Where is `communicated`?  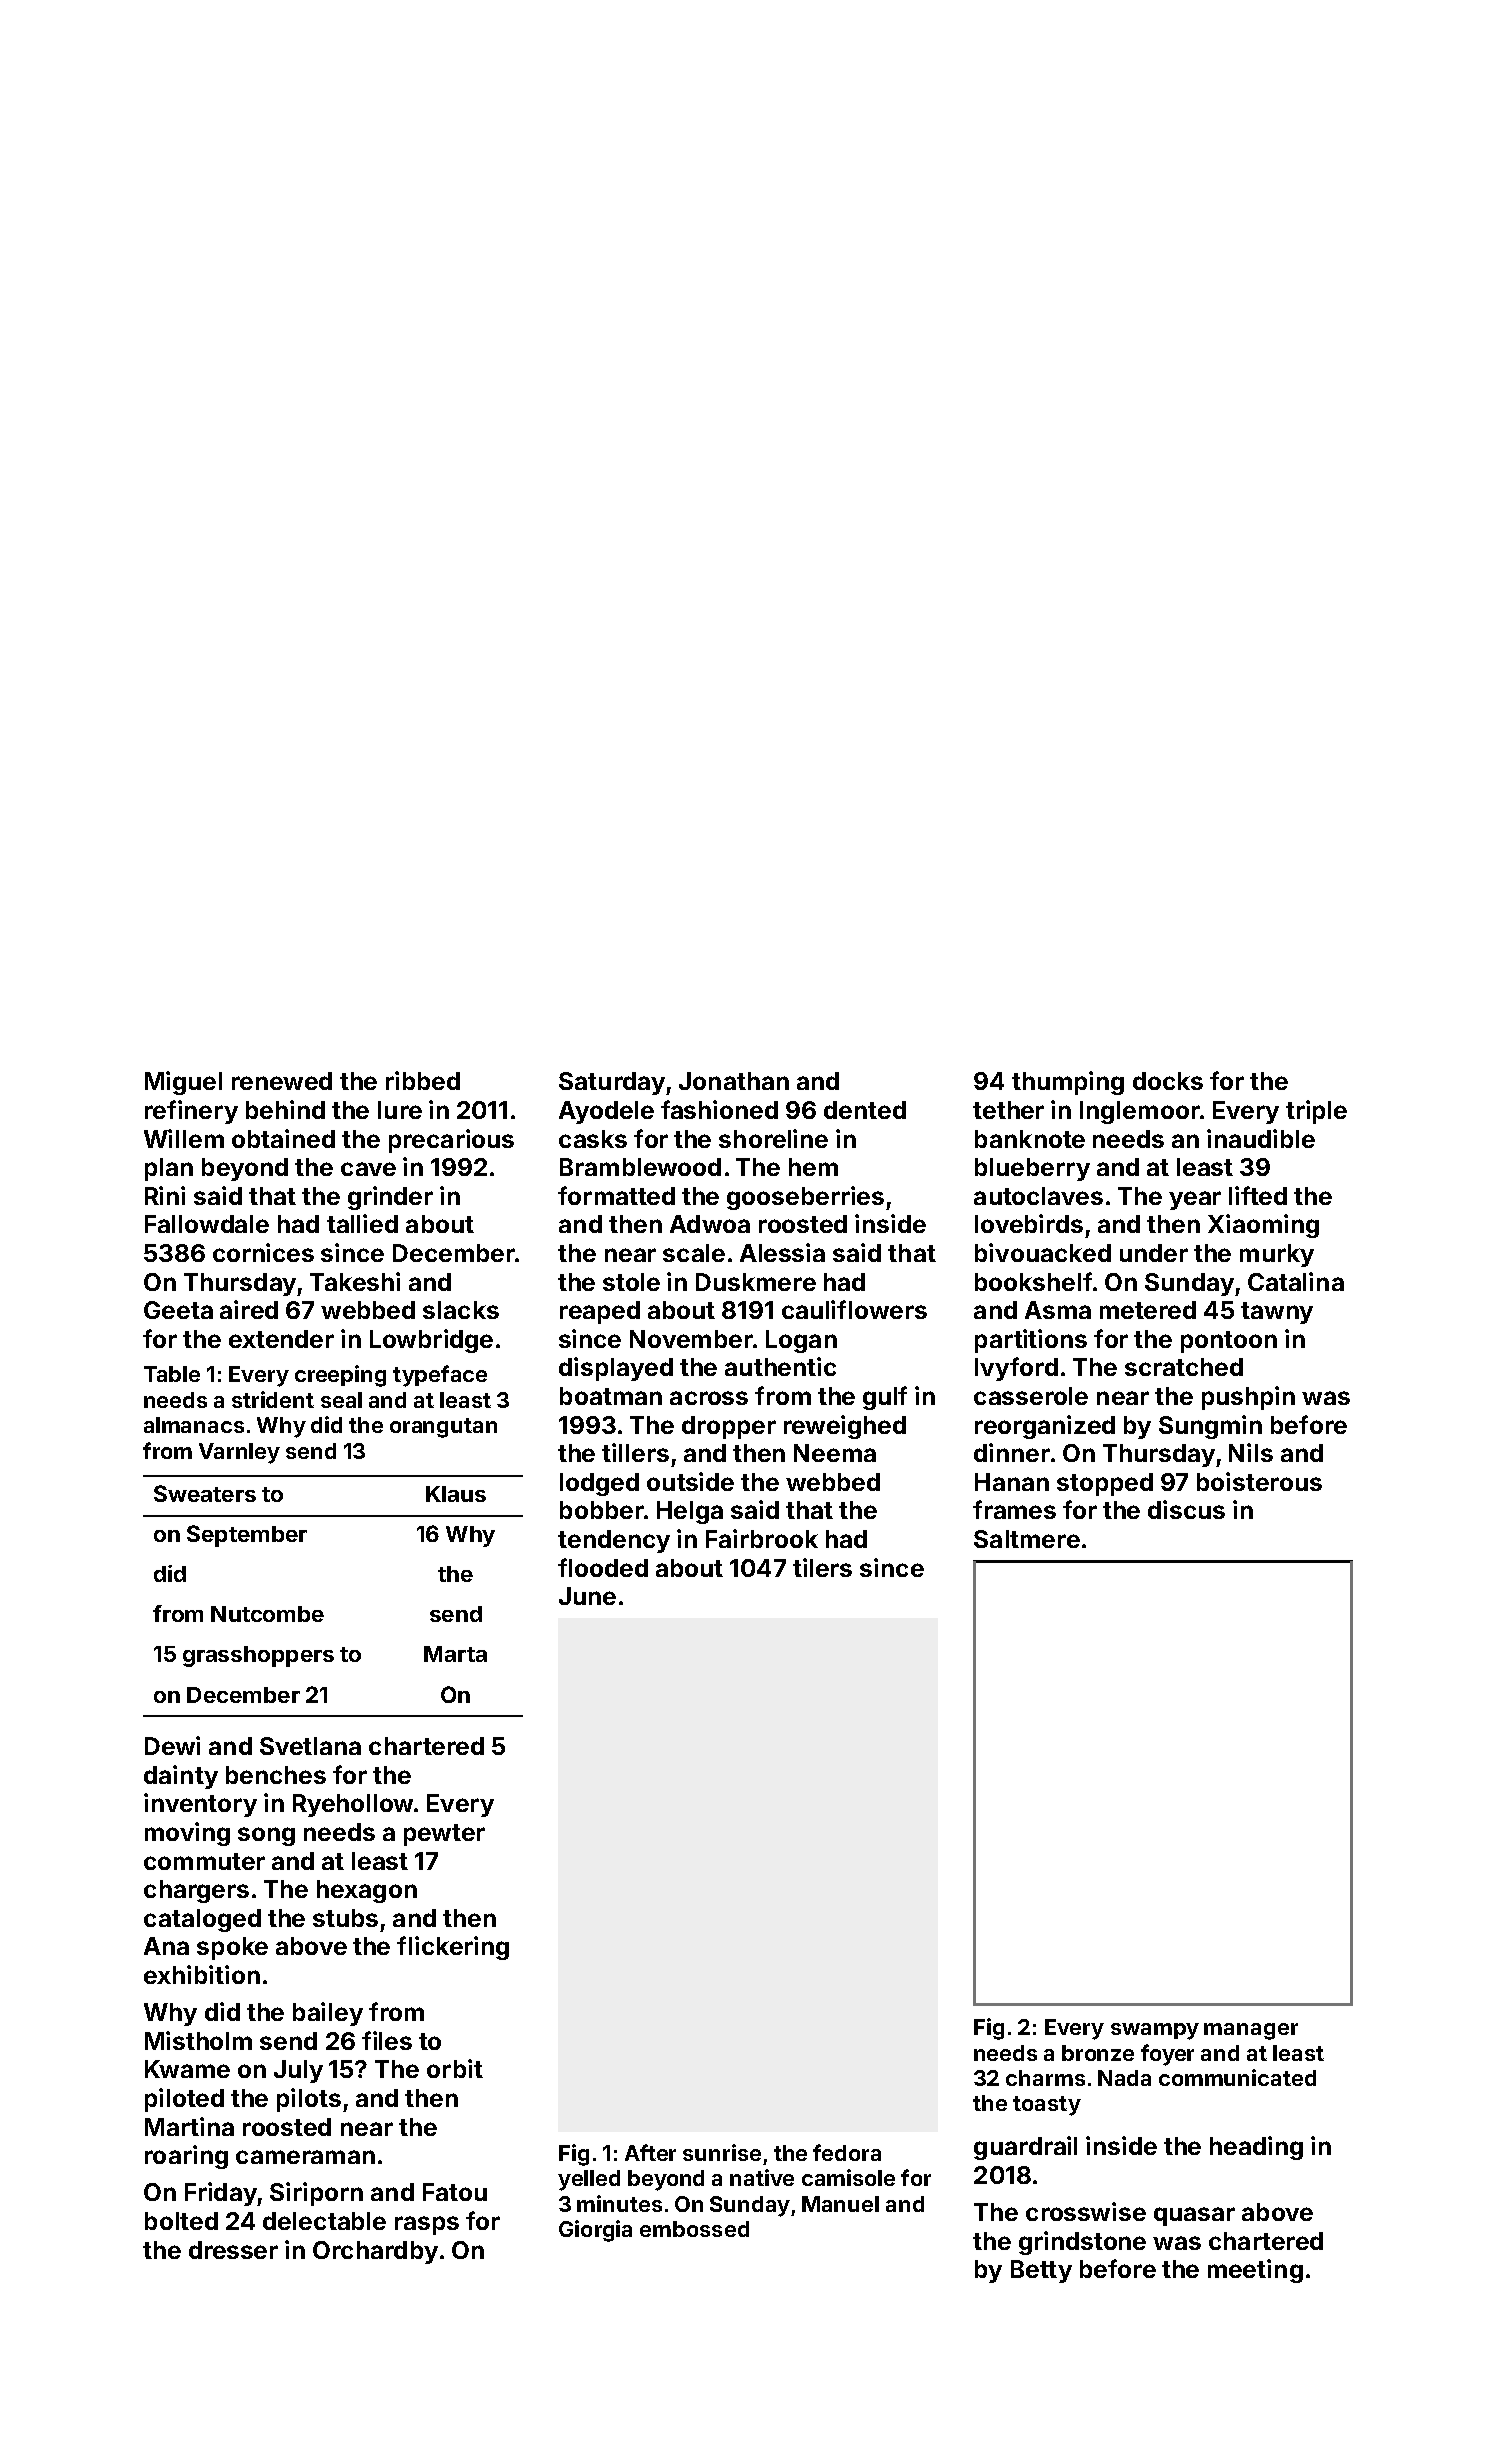 communicated is located at coordinates (1237, 2077).
